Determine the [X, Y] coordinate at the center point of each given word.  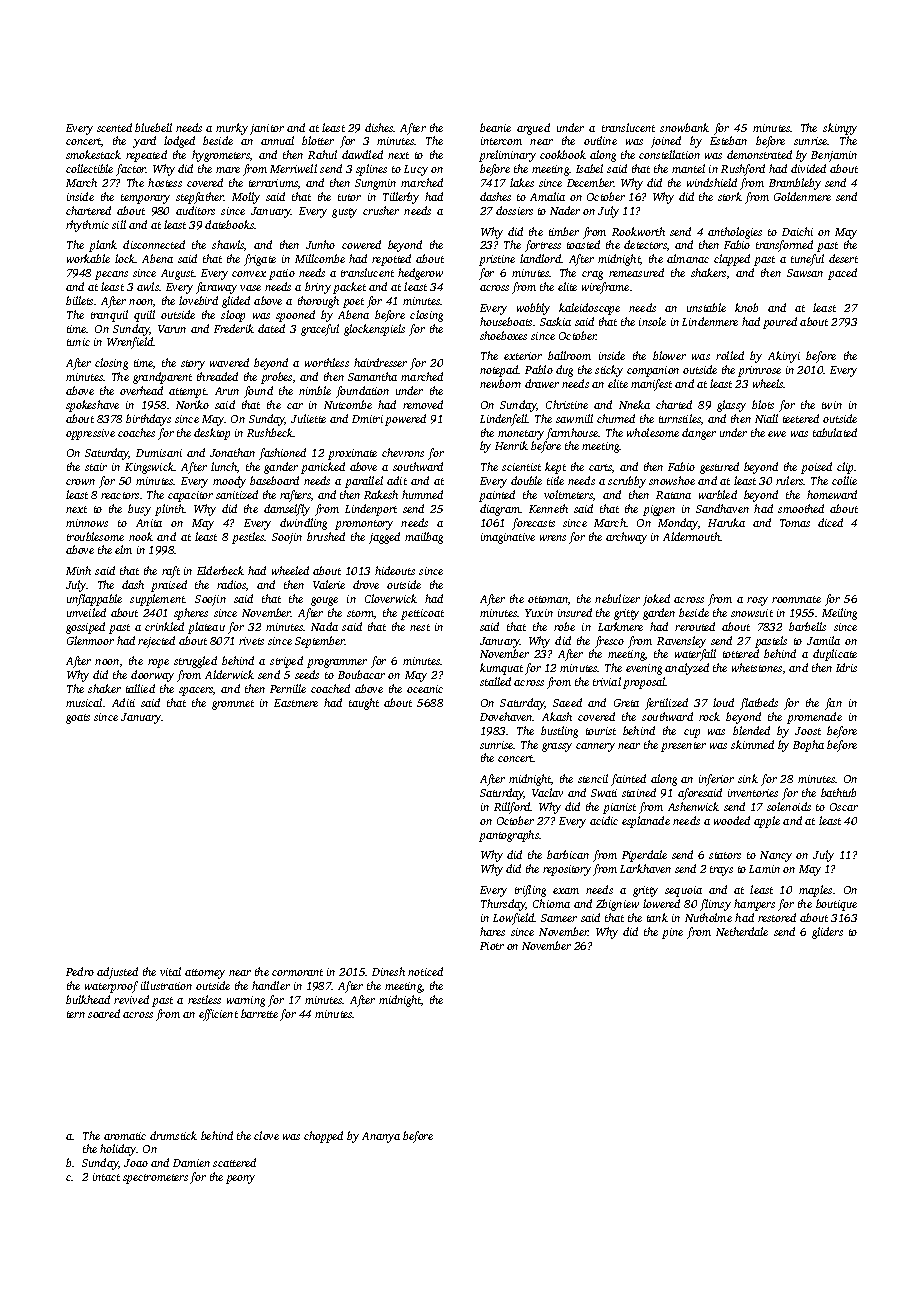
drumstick [173, 1135]
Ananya [381, 1137]
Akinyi [784, 357]
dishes [379, 127]
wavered [229, 362]
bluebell [153, 127]
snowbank [684, 127]
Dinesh [388, 971]
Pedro [80, 971]
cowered [361, 244]
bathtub [838, 792]
